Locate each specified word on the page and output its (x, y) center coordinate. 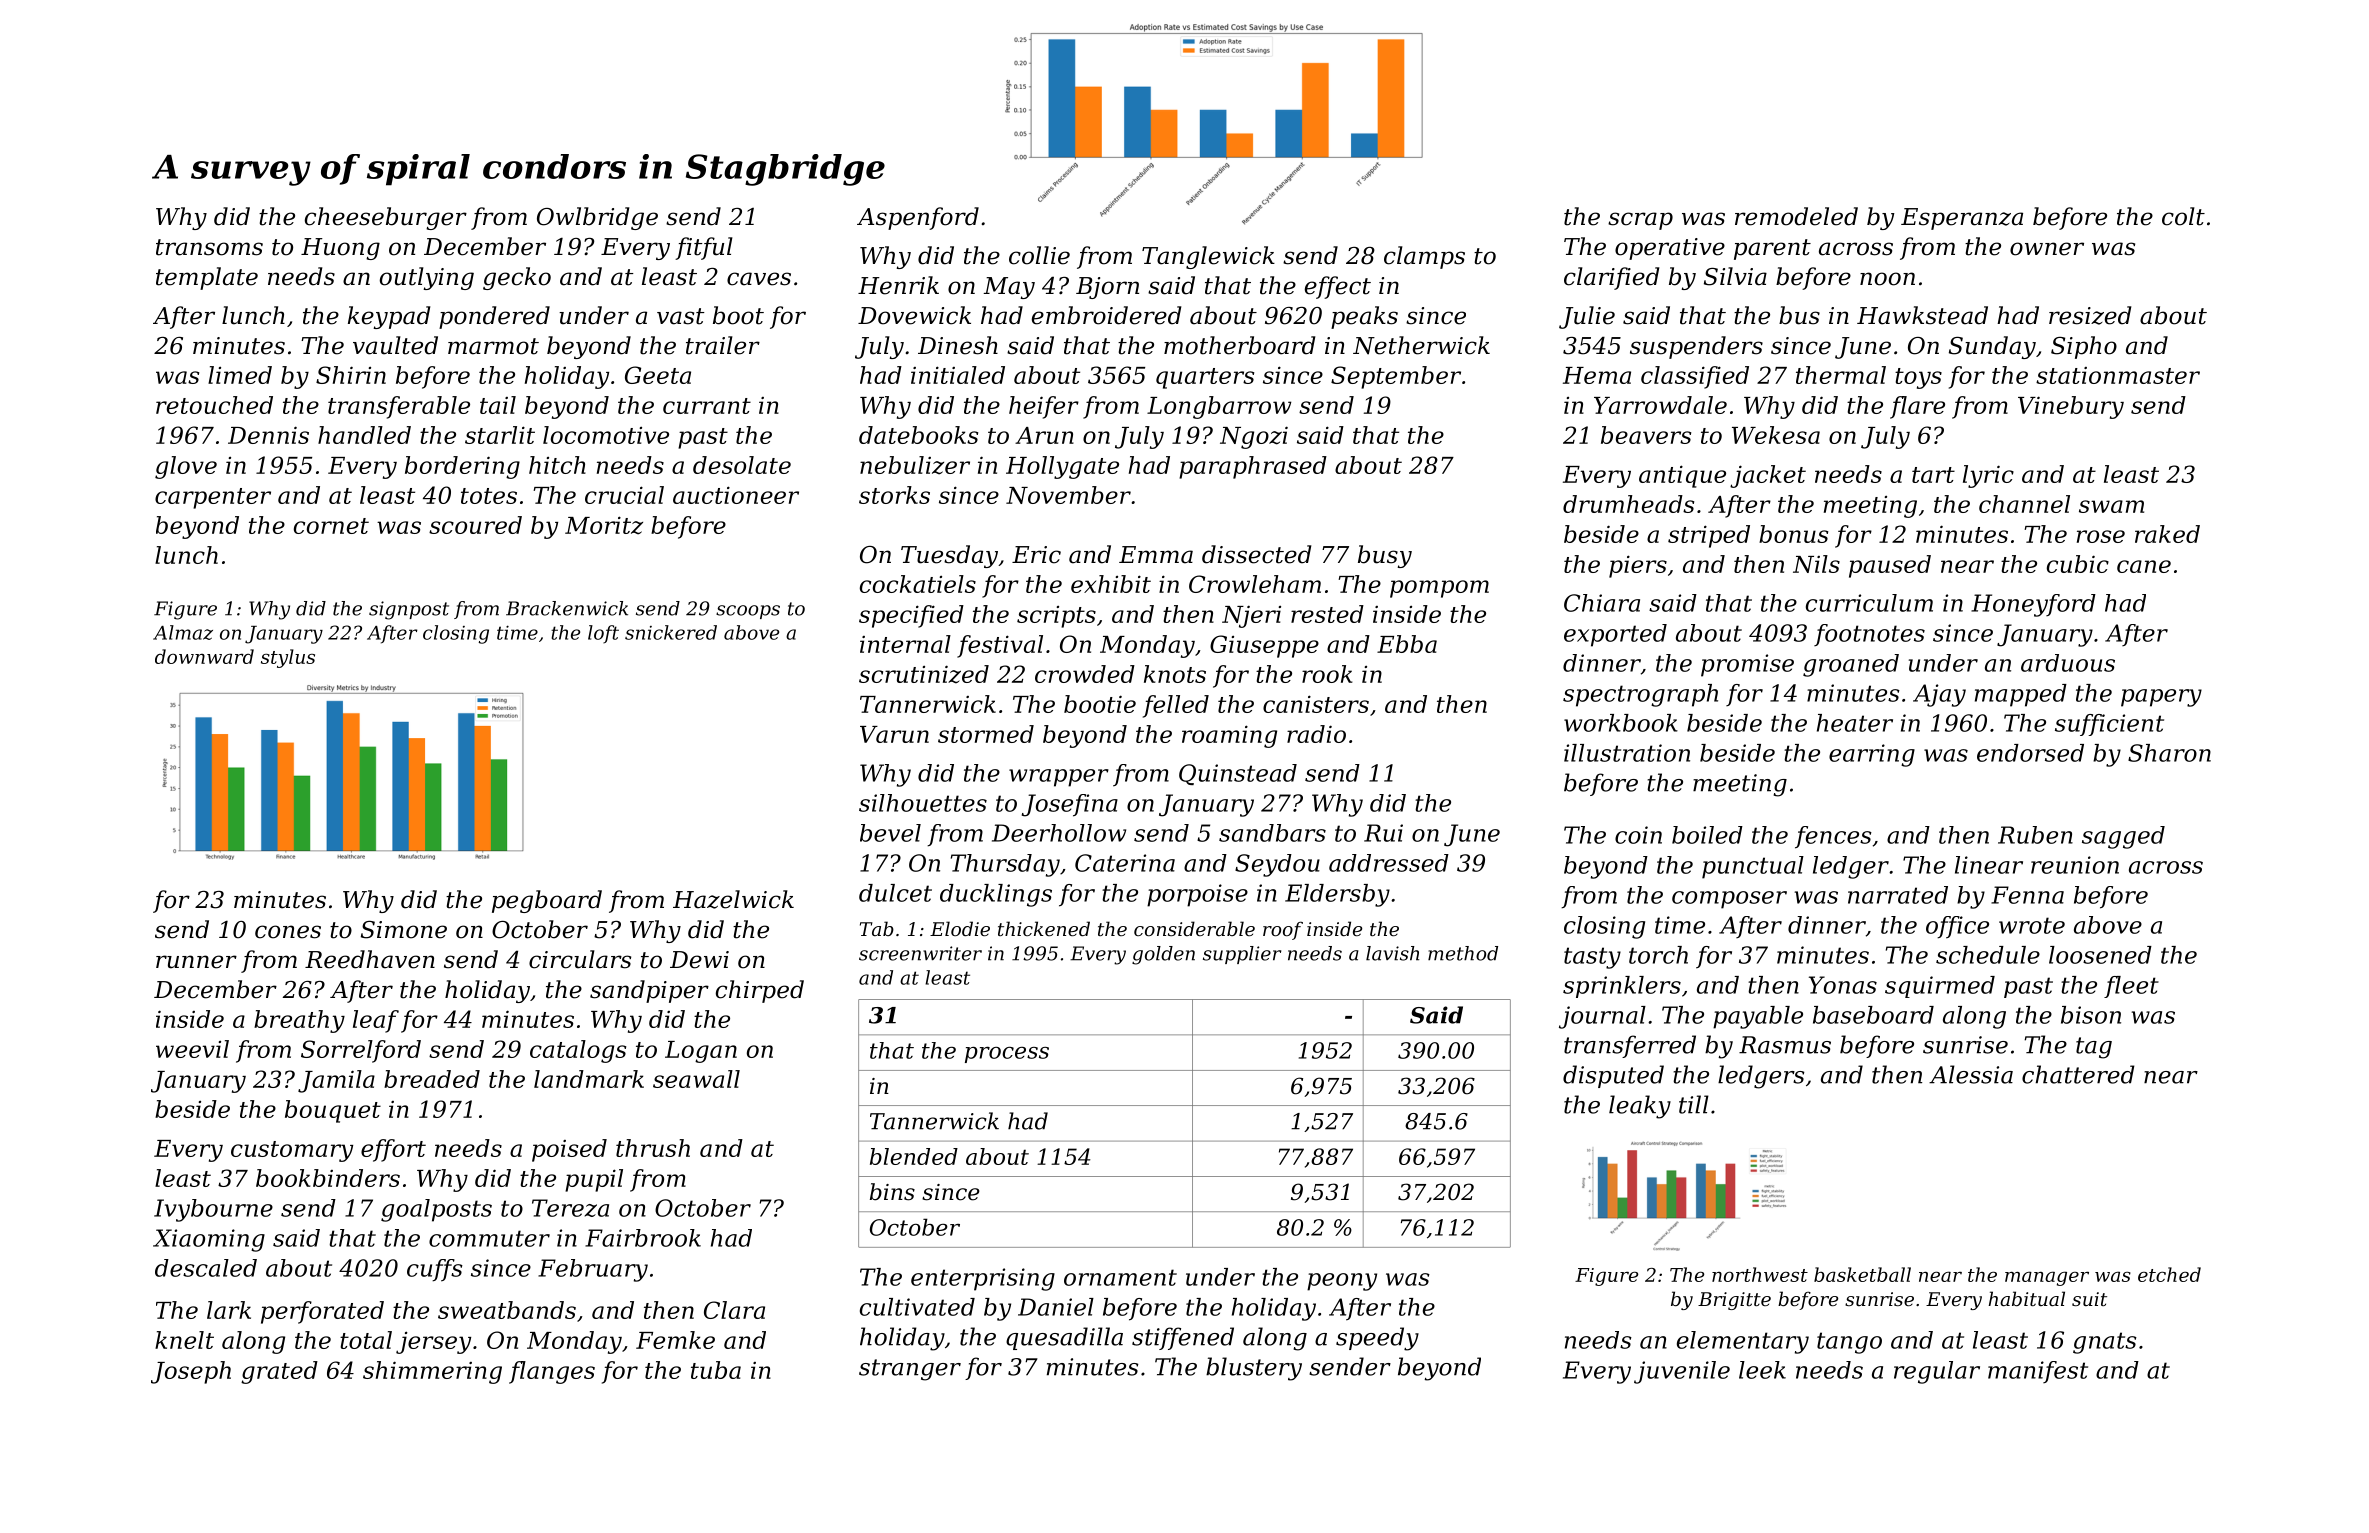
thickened (1044, 928)
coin (1638, 835)
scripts (1056, 617)
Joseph (191, 1372)
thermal (1841, 375)
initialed (958, 375)
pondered (494, 317)
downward (204, 656)
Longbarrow (1219, 407)
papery (2161, 698)
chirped (760, 991)
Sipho (2084, 347)
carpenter (213, 498)
